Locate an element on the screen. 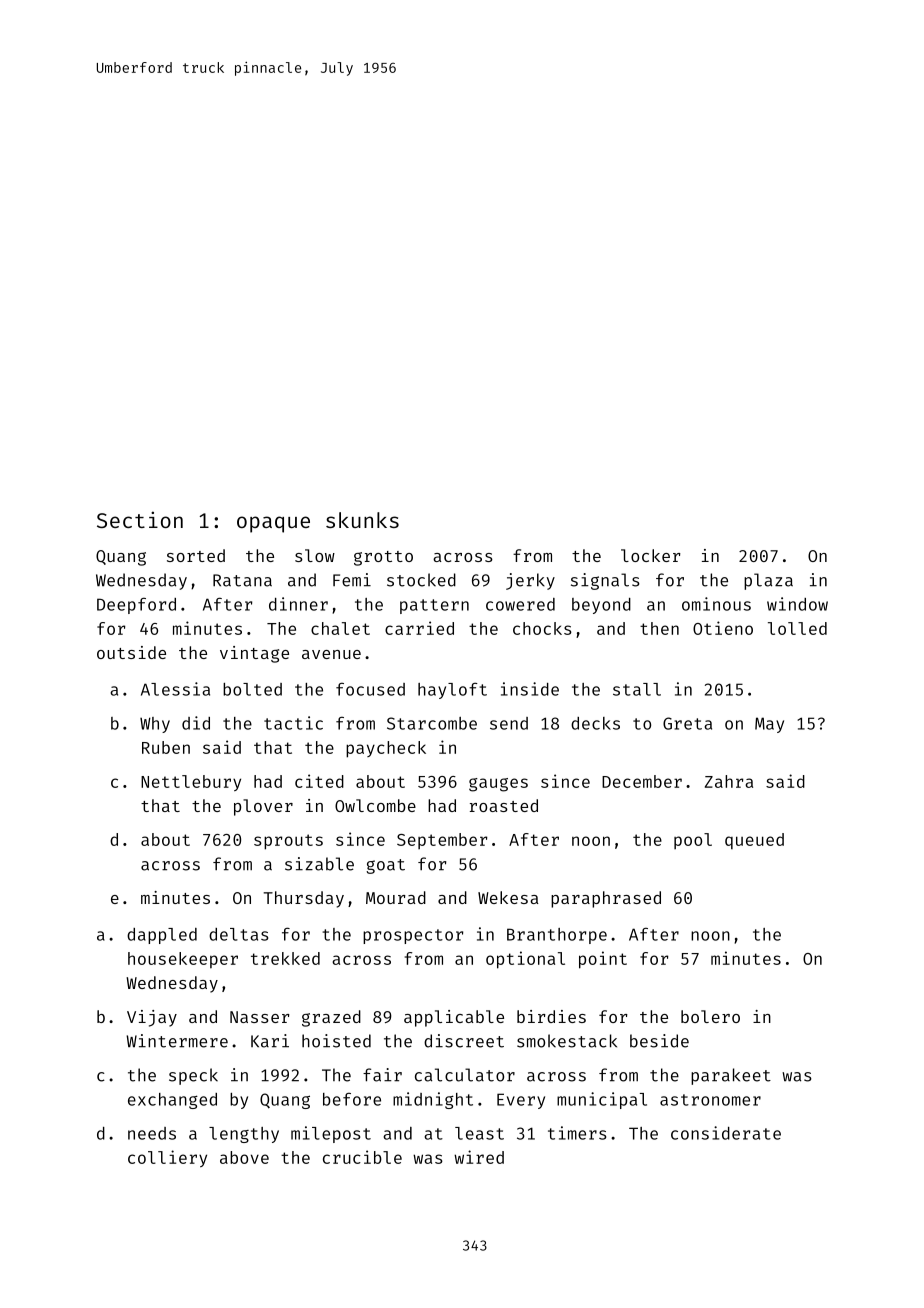 Image resolution: width=924 pixels, height=1308 pixels. December is located at coordinates (642, 781).
